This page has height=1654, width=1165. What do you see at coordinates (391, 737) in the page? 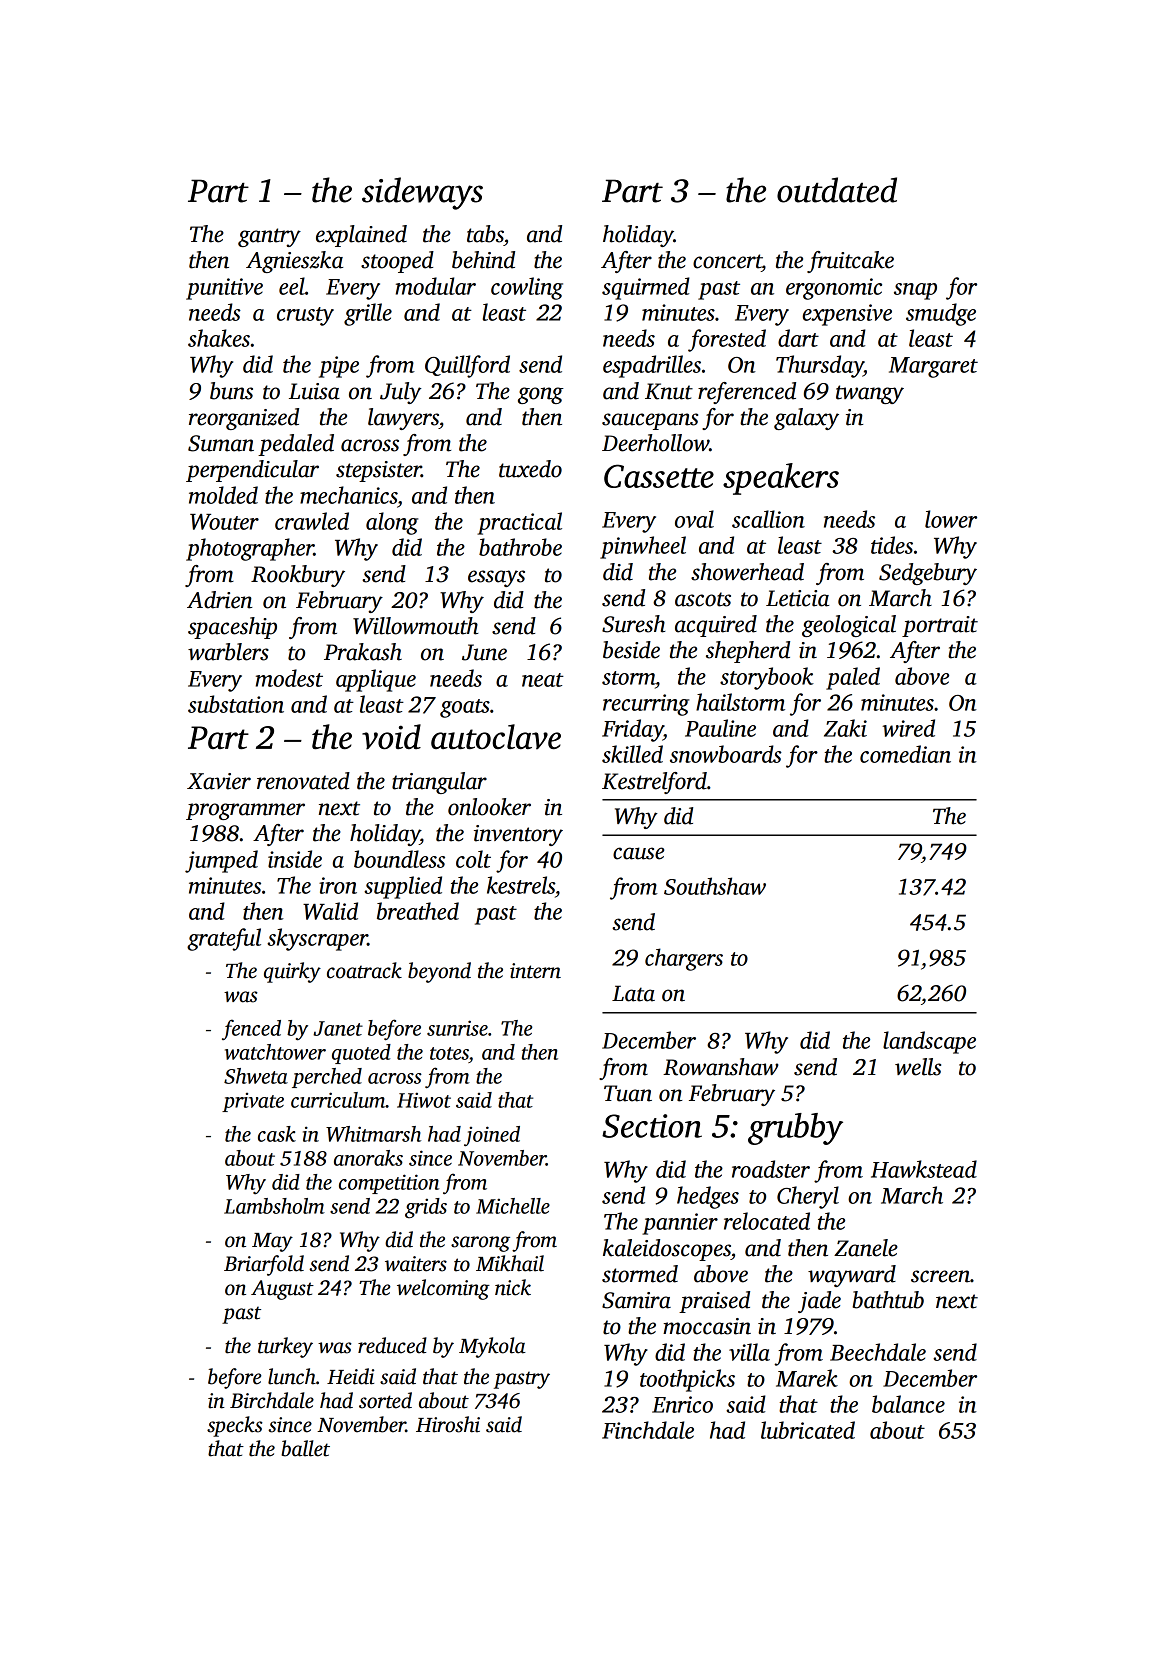
I see `void` at bounding box center [391, 737].
